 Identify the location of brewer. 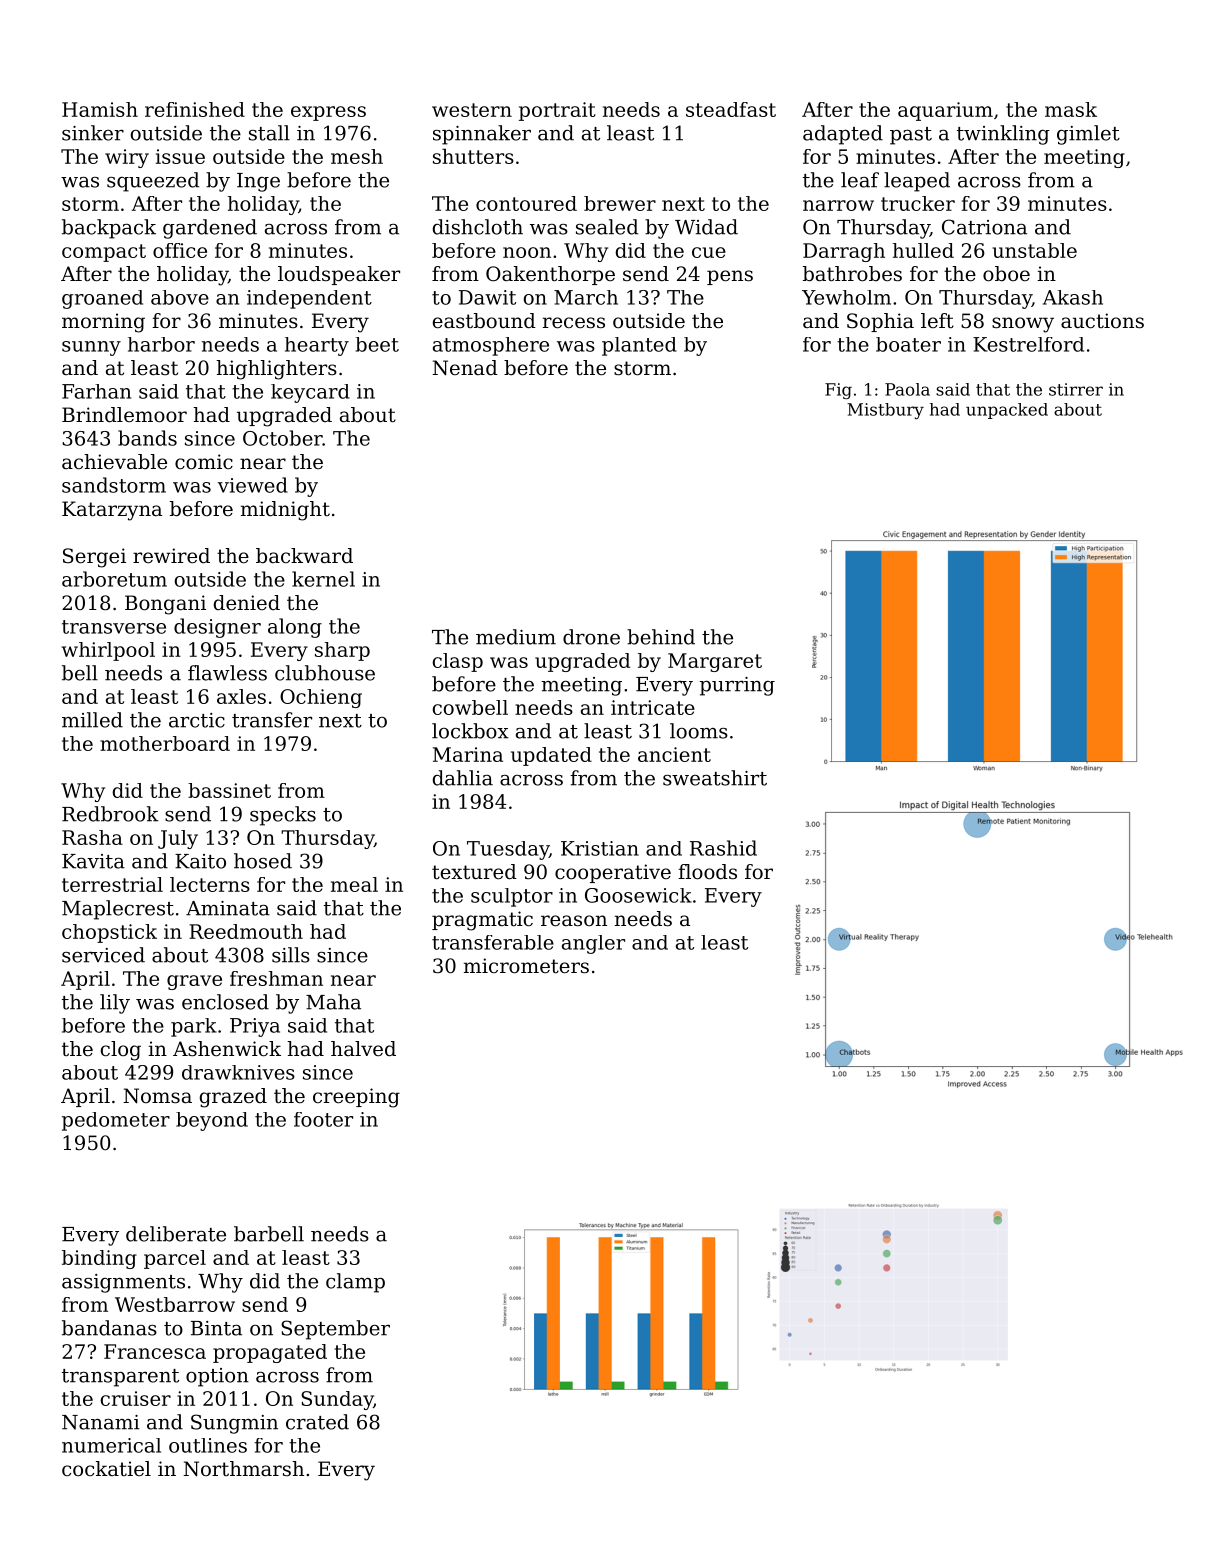
(620, 203).
